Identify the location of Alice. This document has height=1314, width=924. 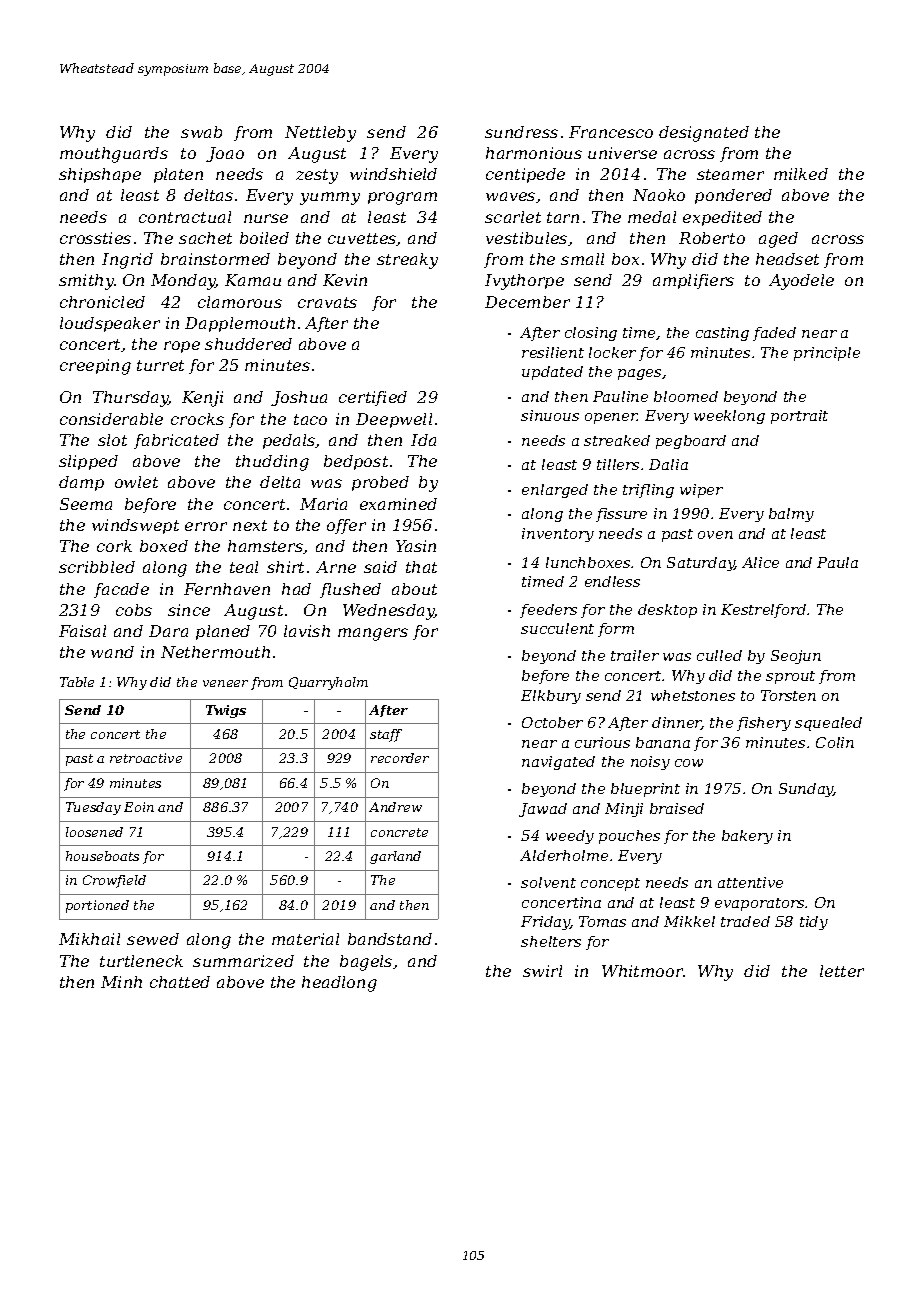
(760, 562).
